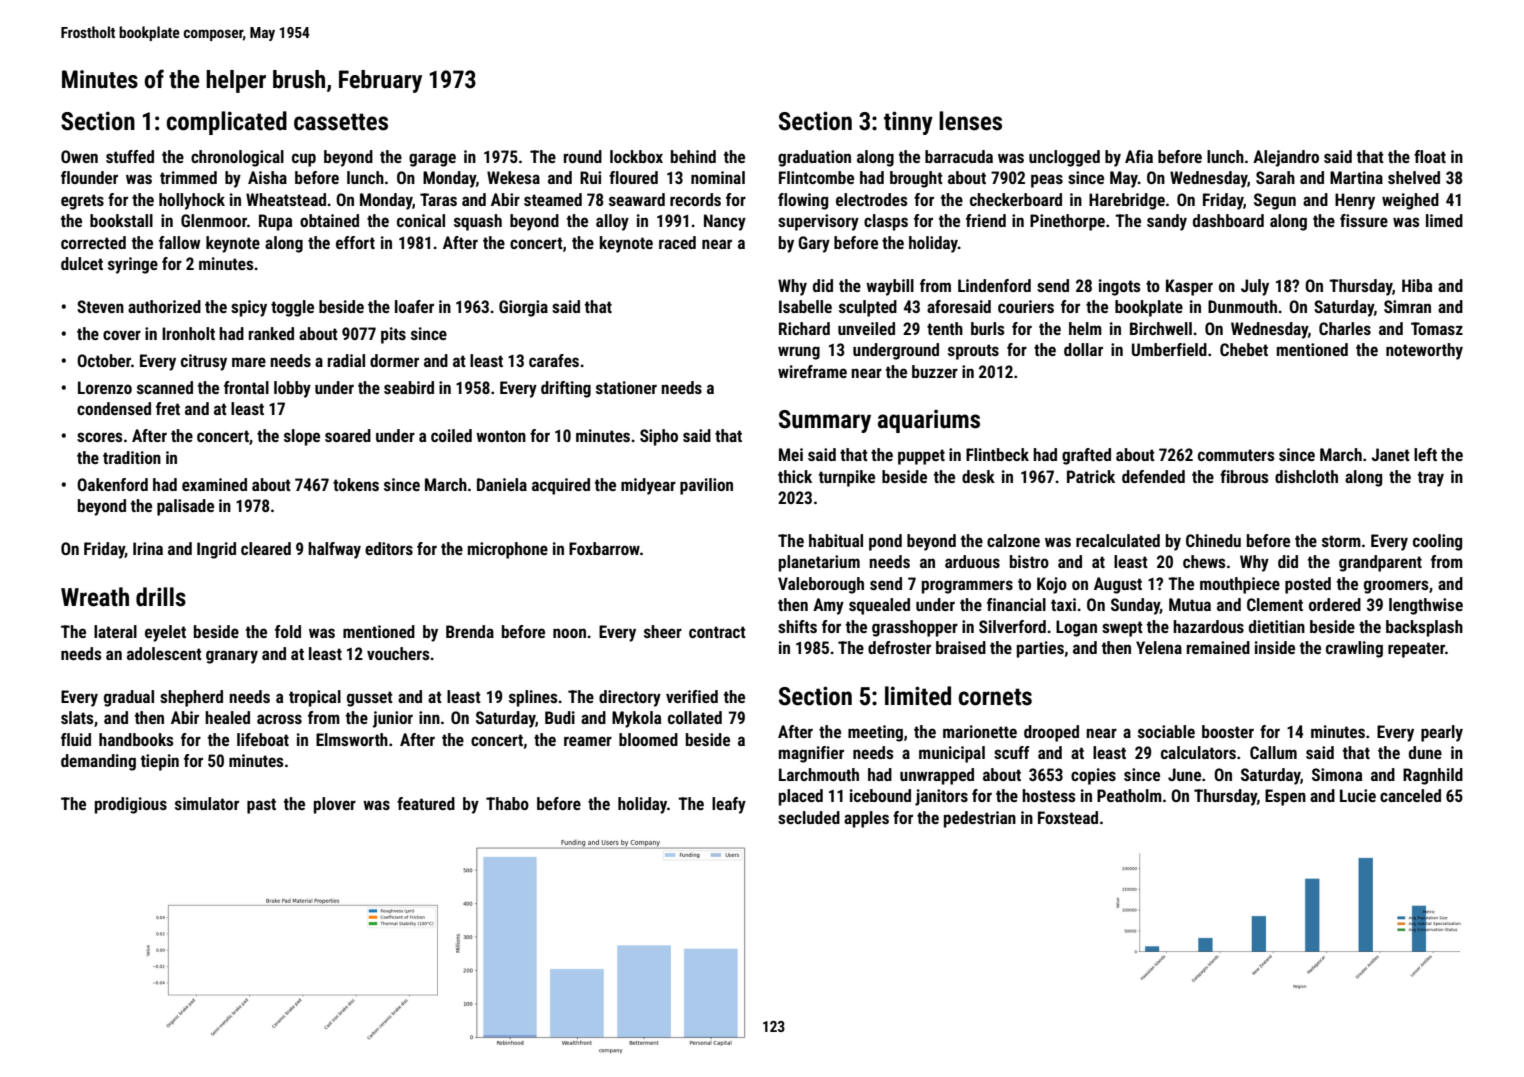 Image resolution: width=1524 pixels, height=1077 pixels. I want to click on grasshopper, so click(915, 628).
